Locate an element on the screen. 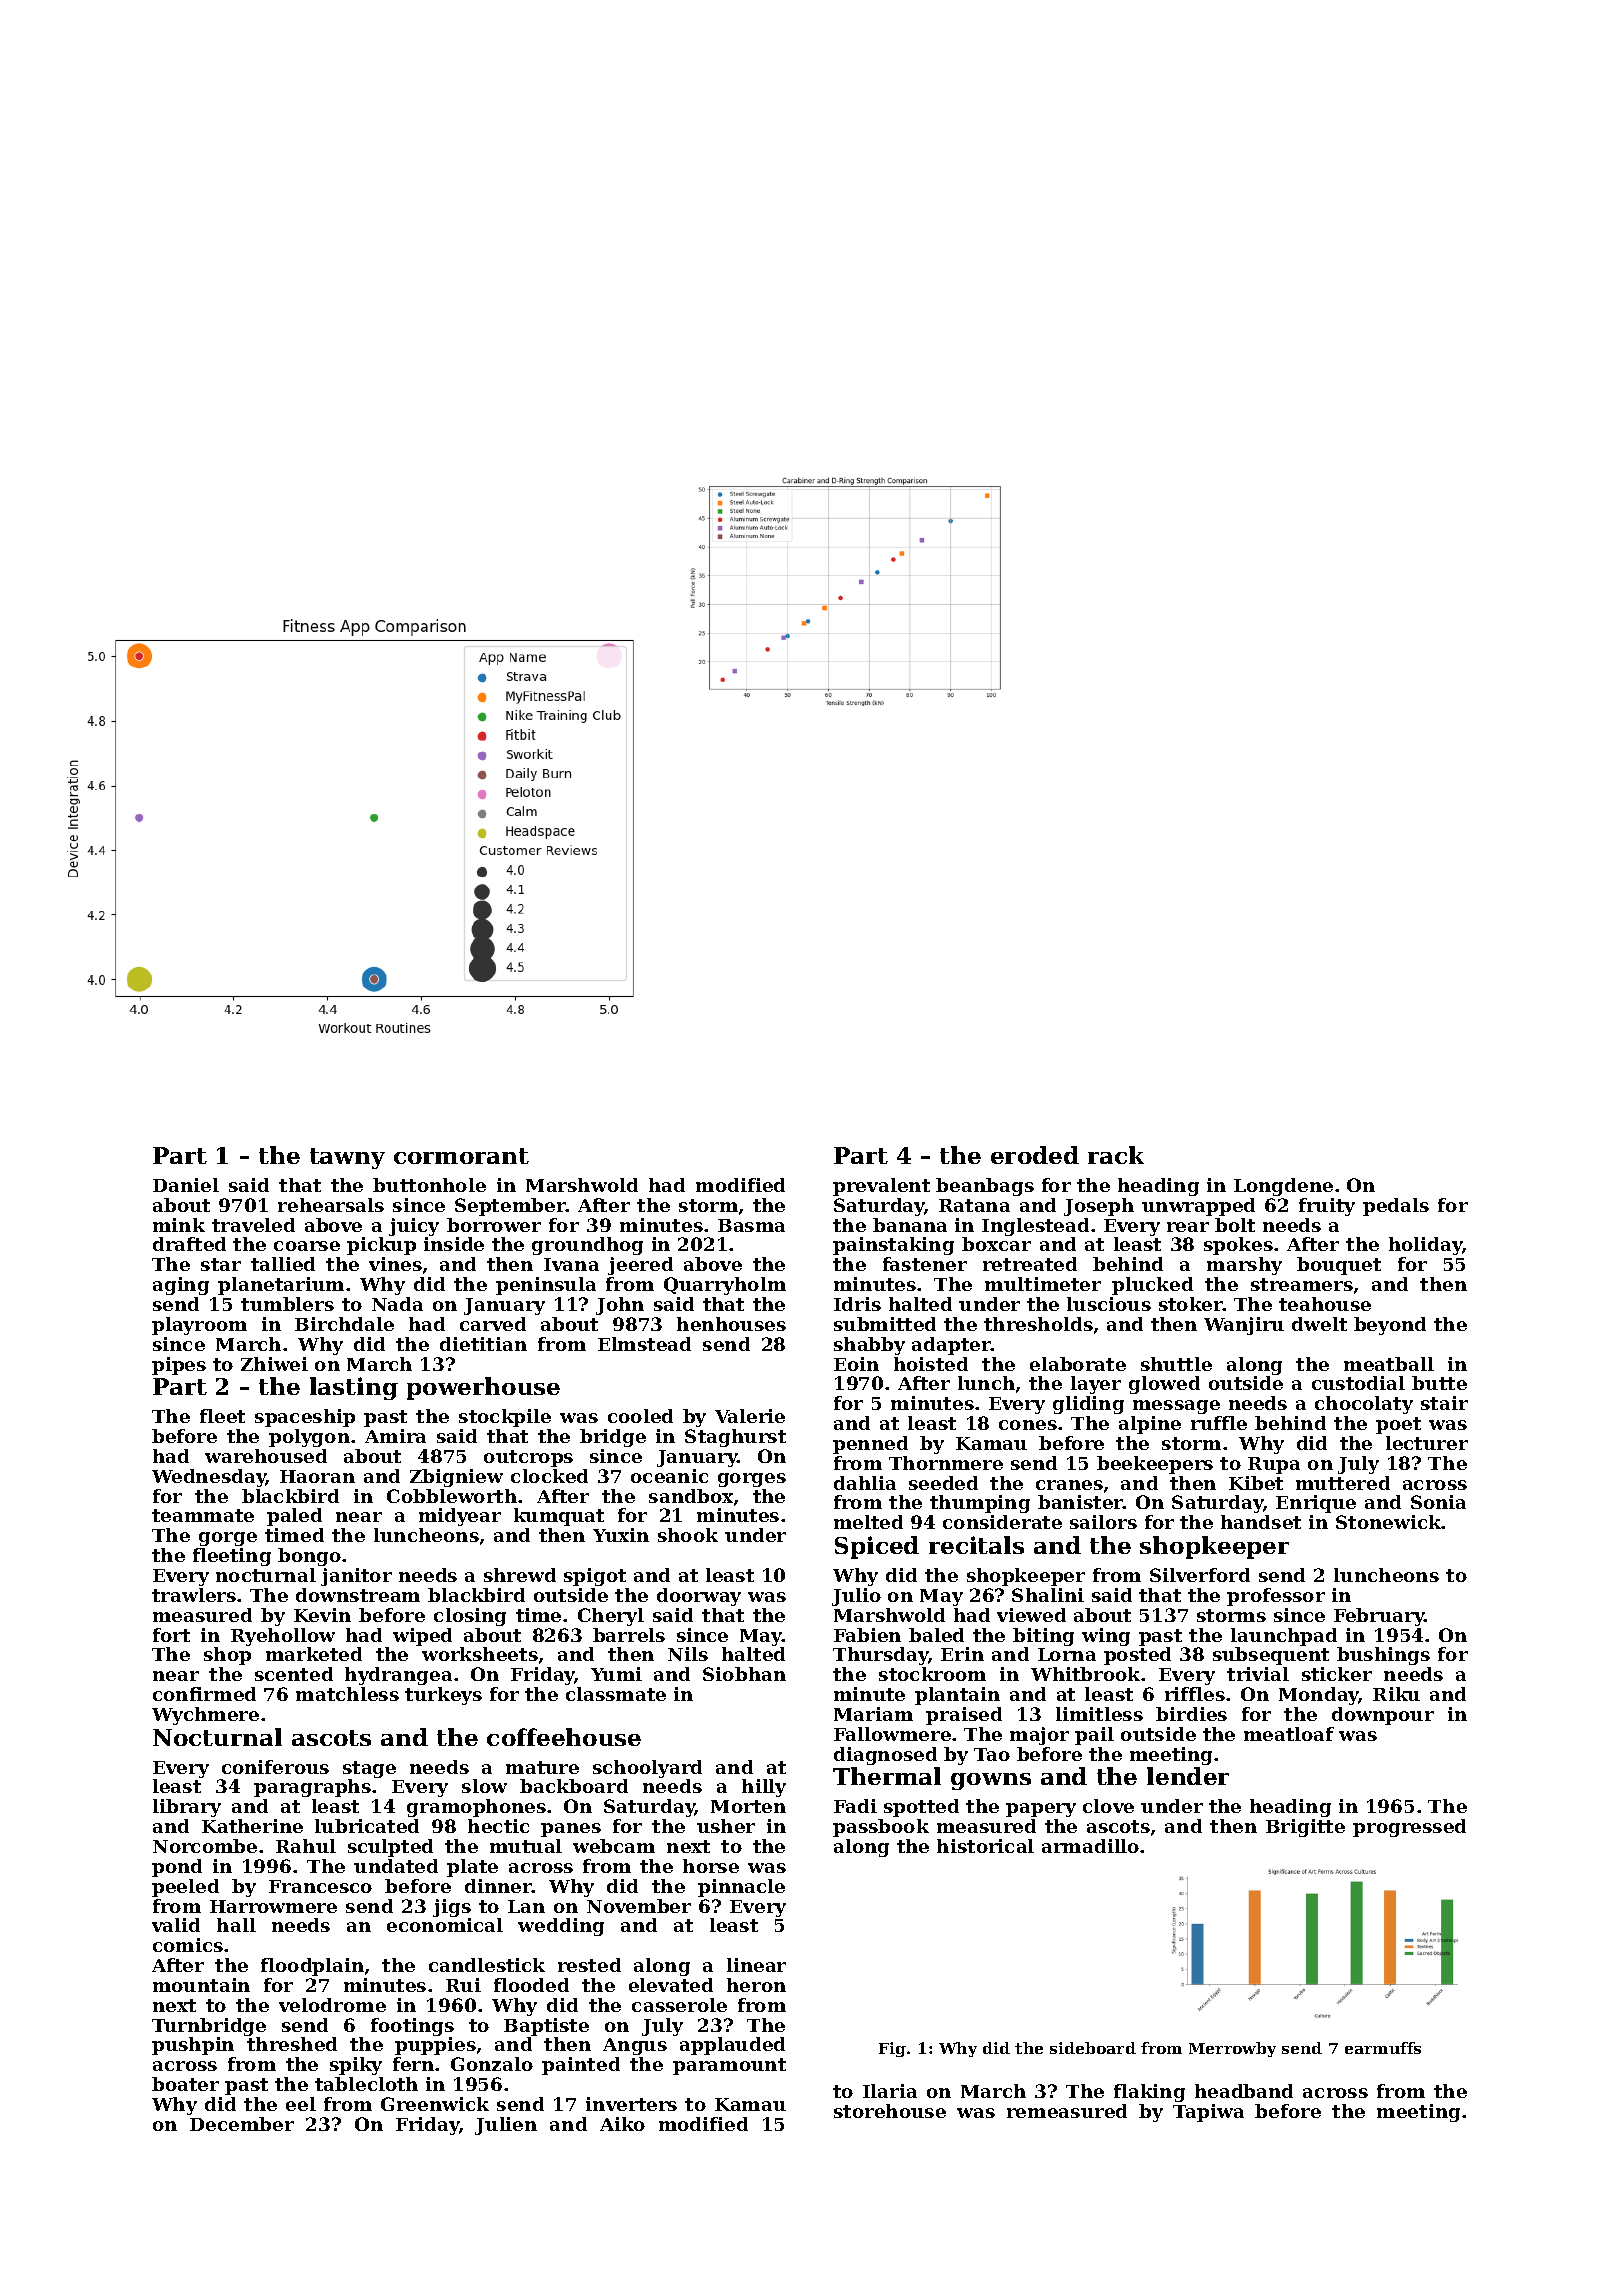  rehearsals is located at coordinates (331, 1205).
